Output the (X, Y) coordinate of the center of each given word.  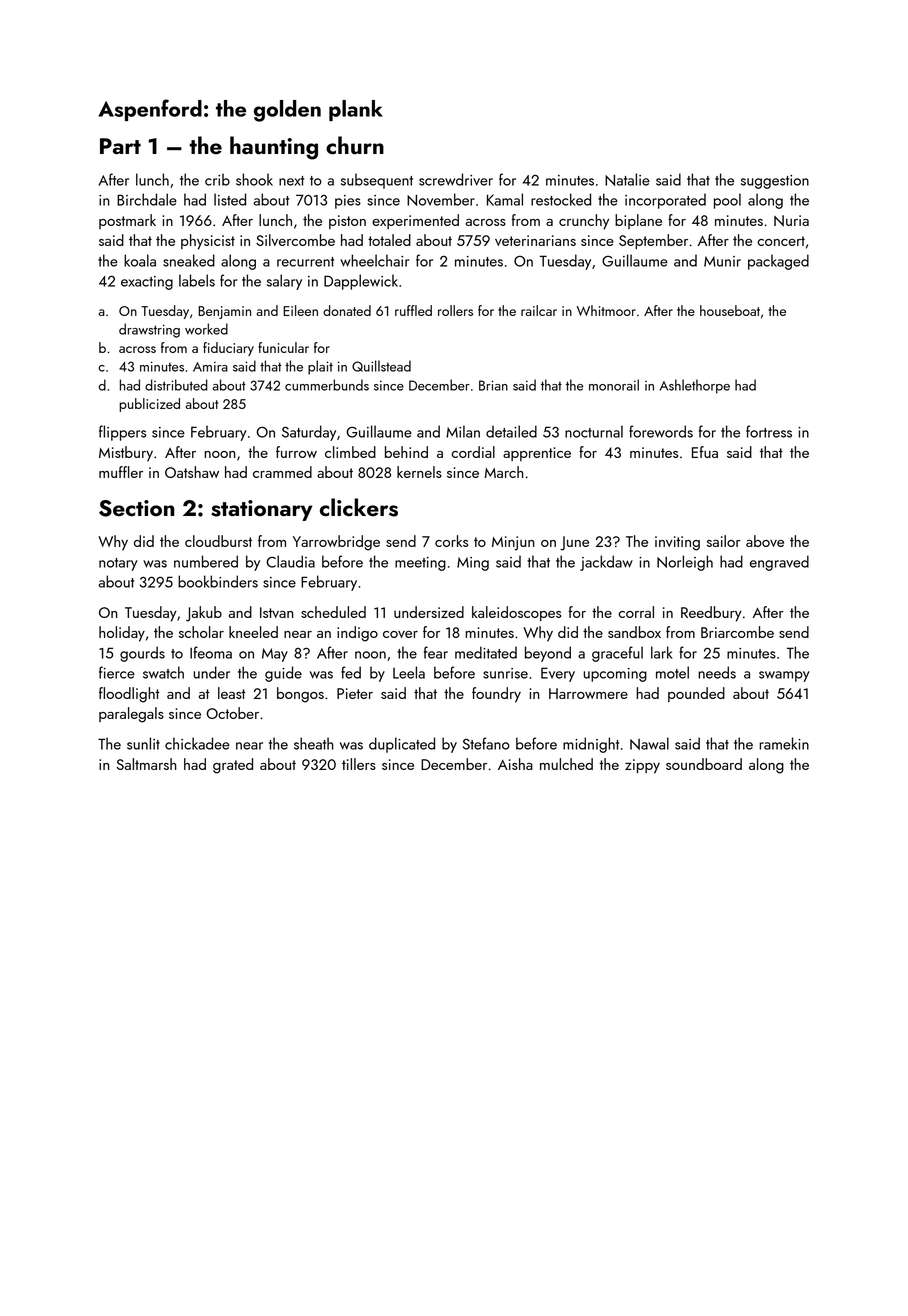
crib (217, 179)
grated (233, 766)
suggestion (775, 182)
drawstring (149, 330)
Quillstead (381, 366)
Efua (705, 452)
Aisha (515, 764)
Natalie (627, 179)
